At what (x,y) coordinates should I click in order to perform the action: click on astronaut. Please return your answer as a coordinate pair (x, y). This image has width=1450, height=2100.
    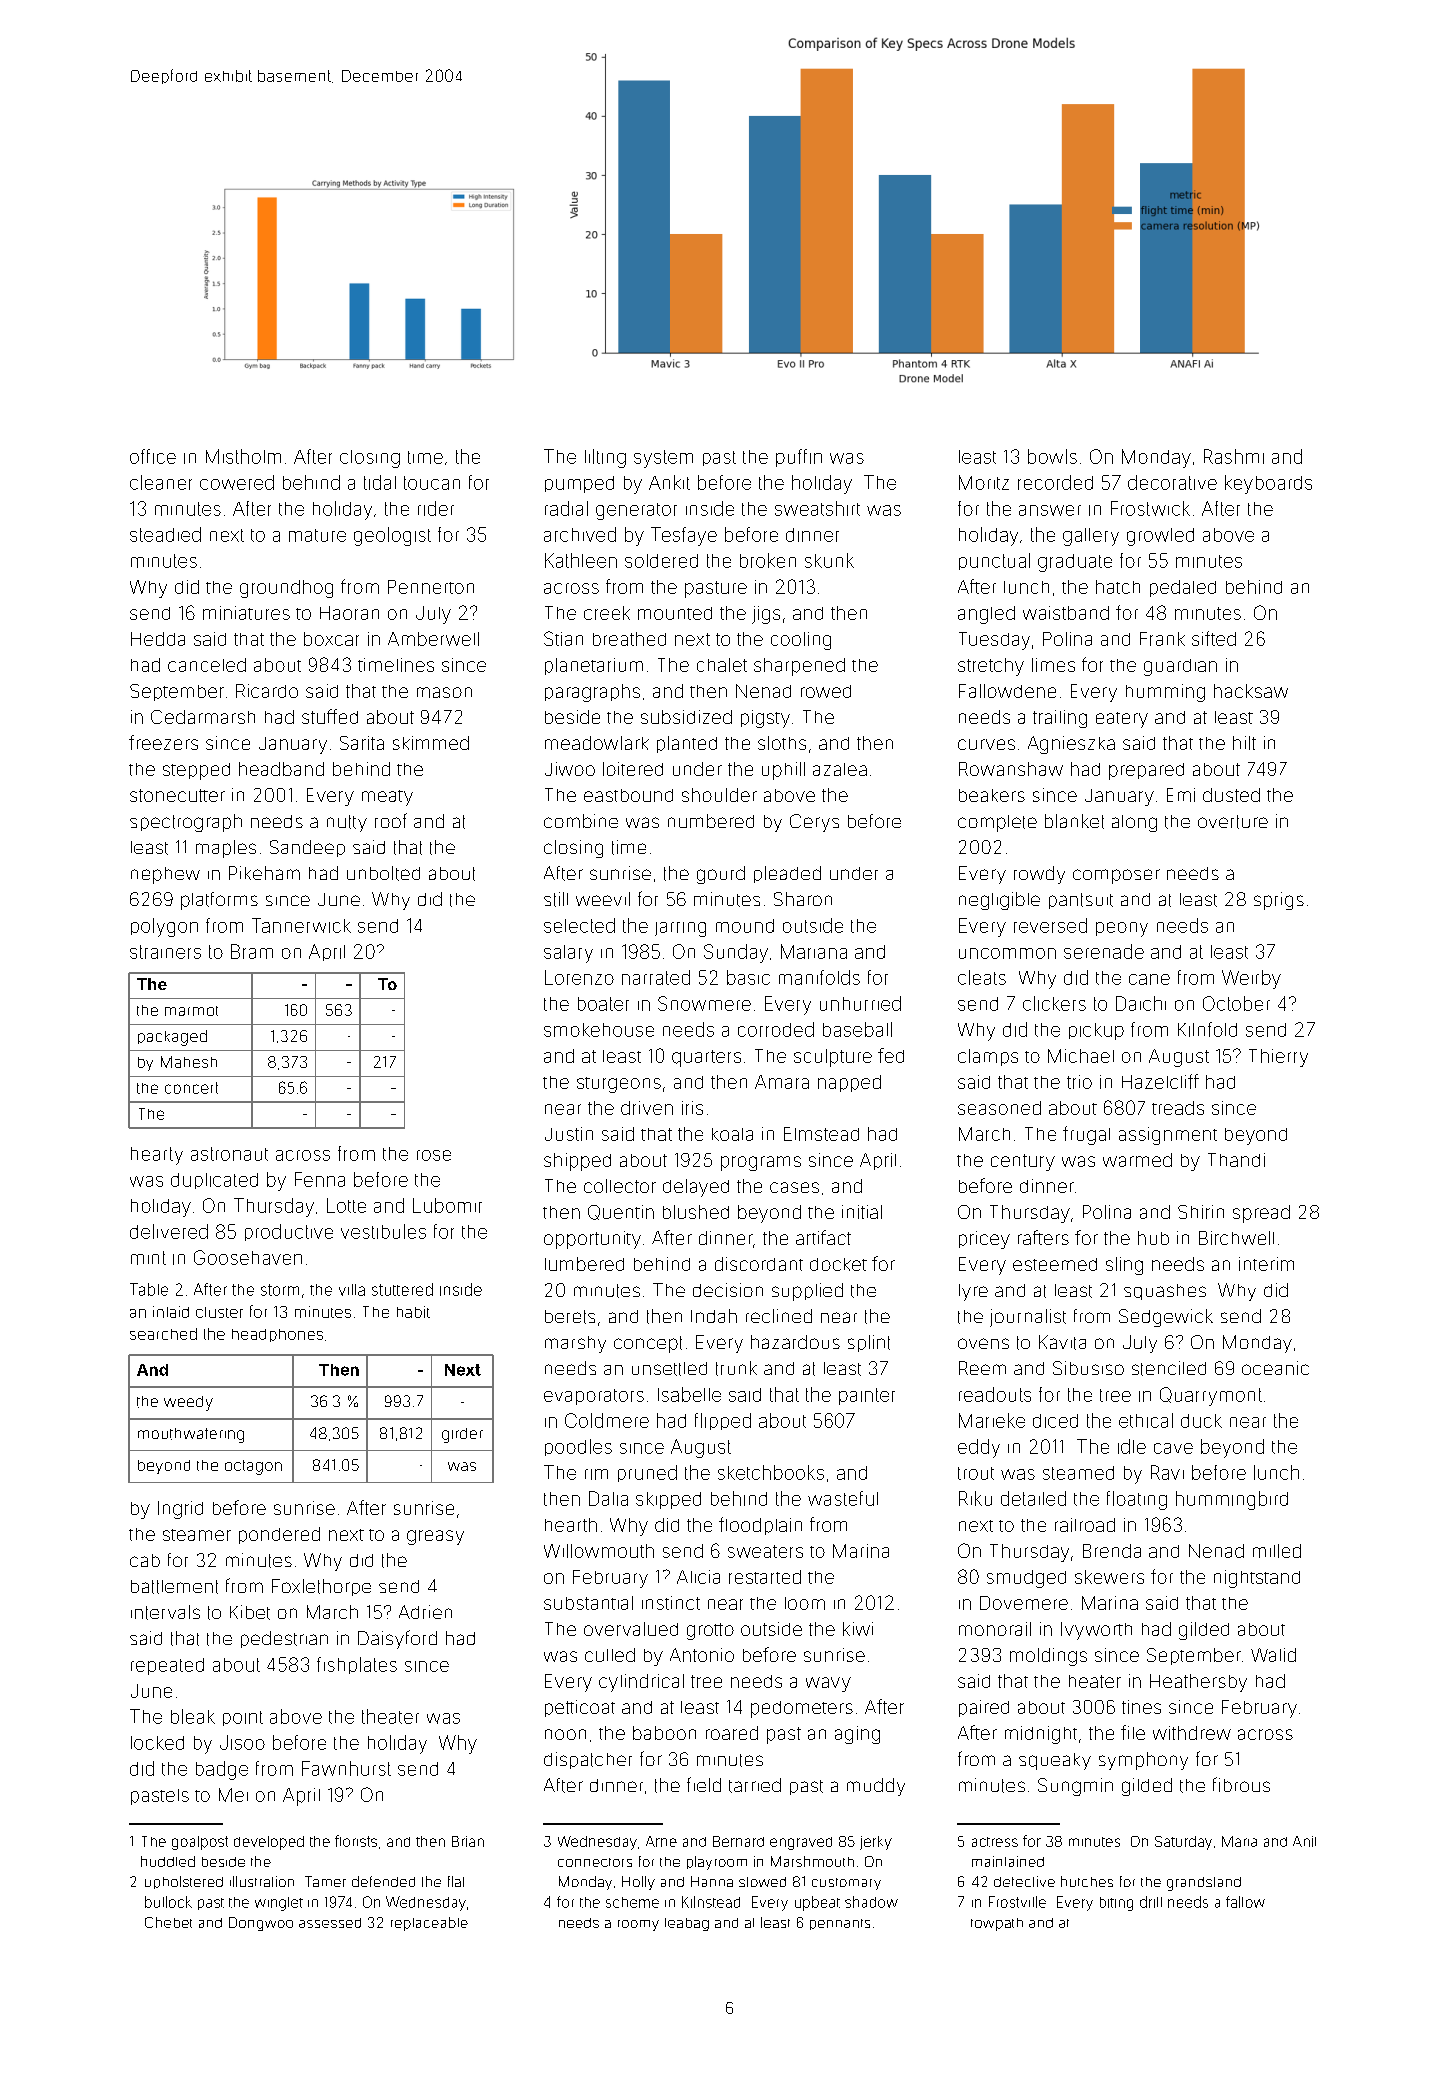
    Looking at the image, I should click on (229, 1154).
